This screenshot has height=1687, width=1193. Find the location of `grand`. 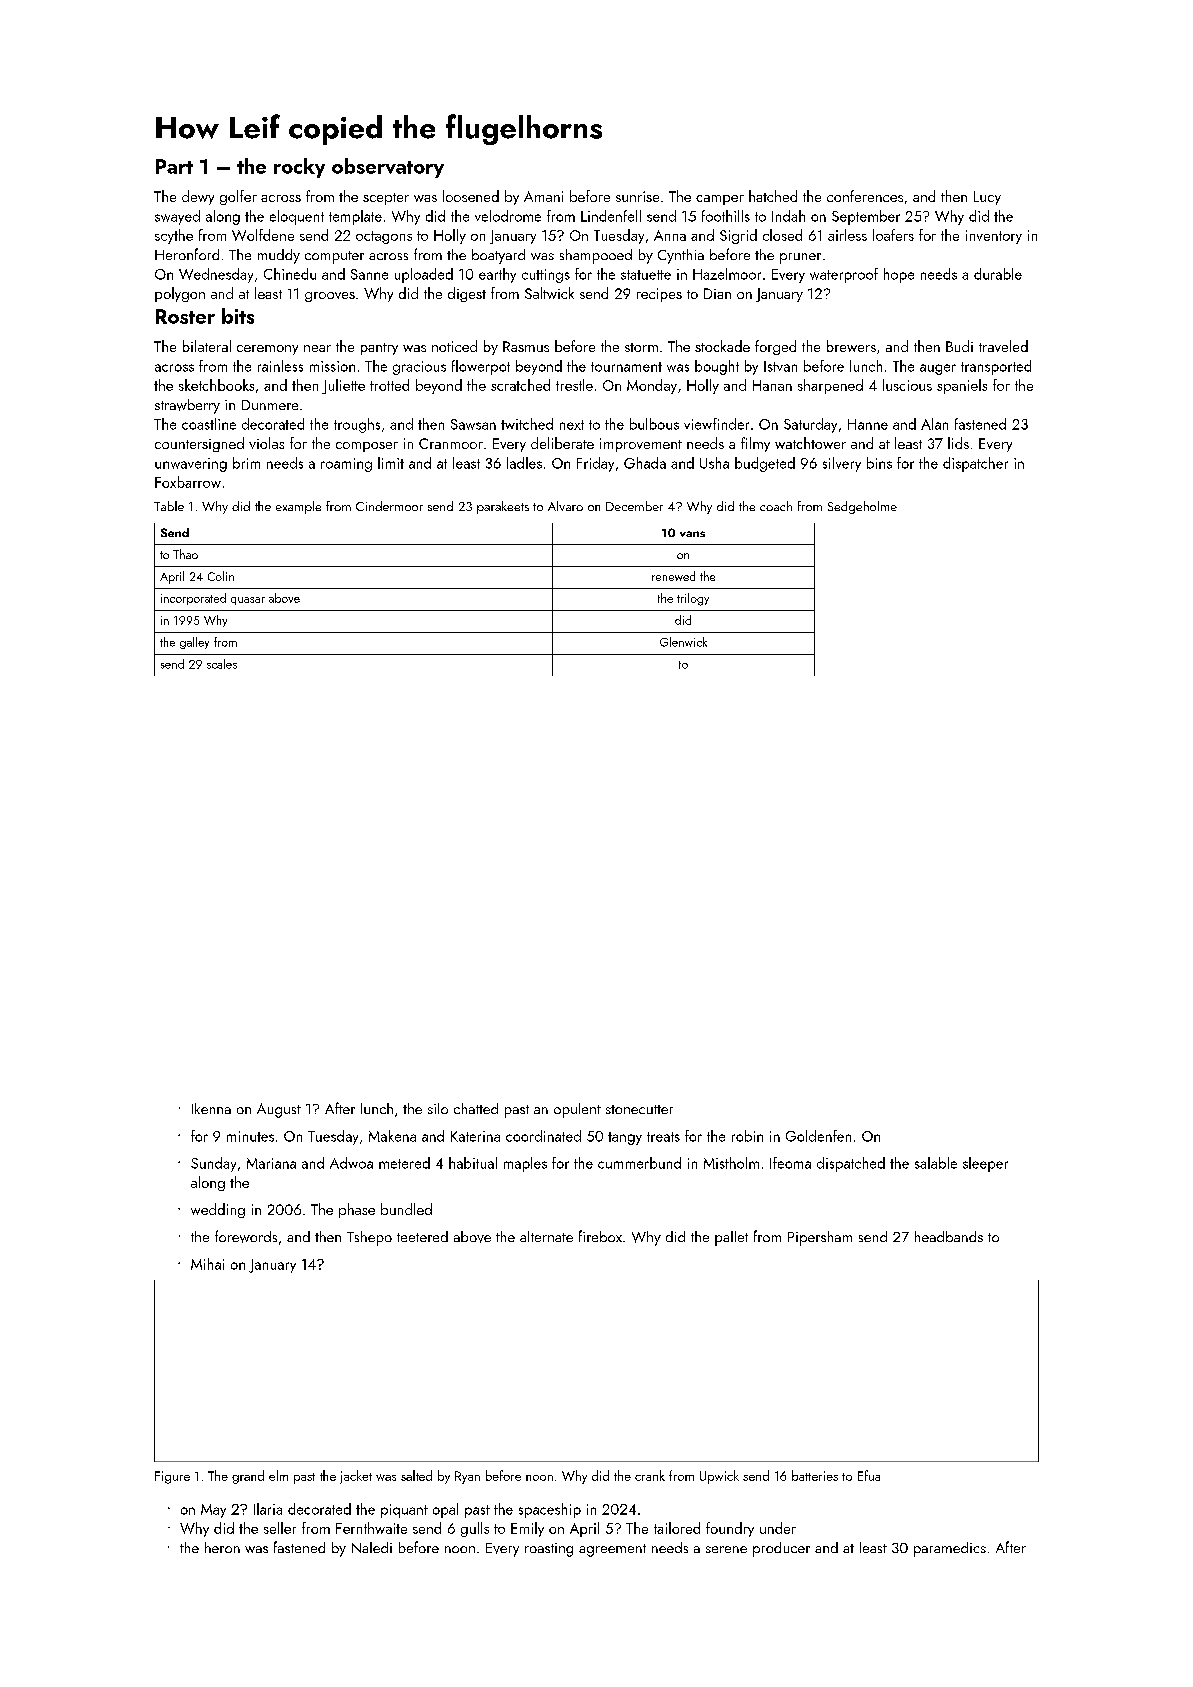

grand is located at coordinates (248, 1477).
